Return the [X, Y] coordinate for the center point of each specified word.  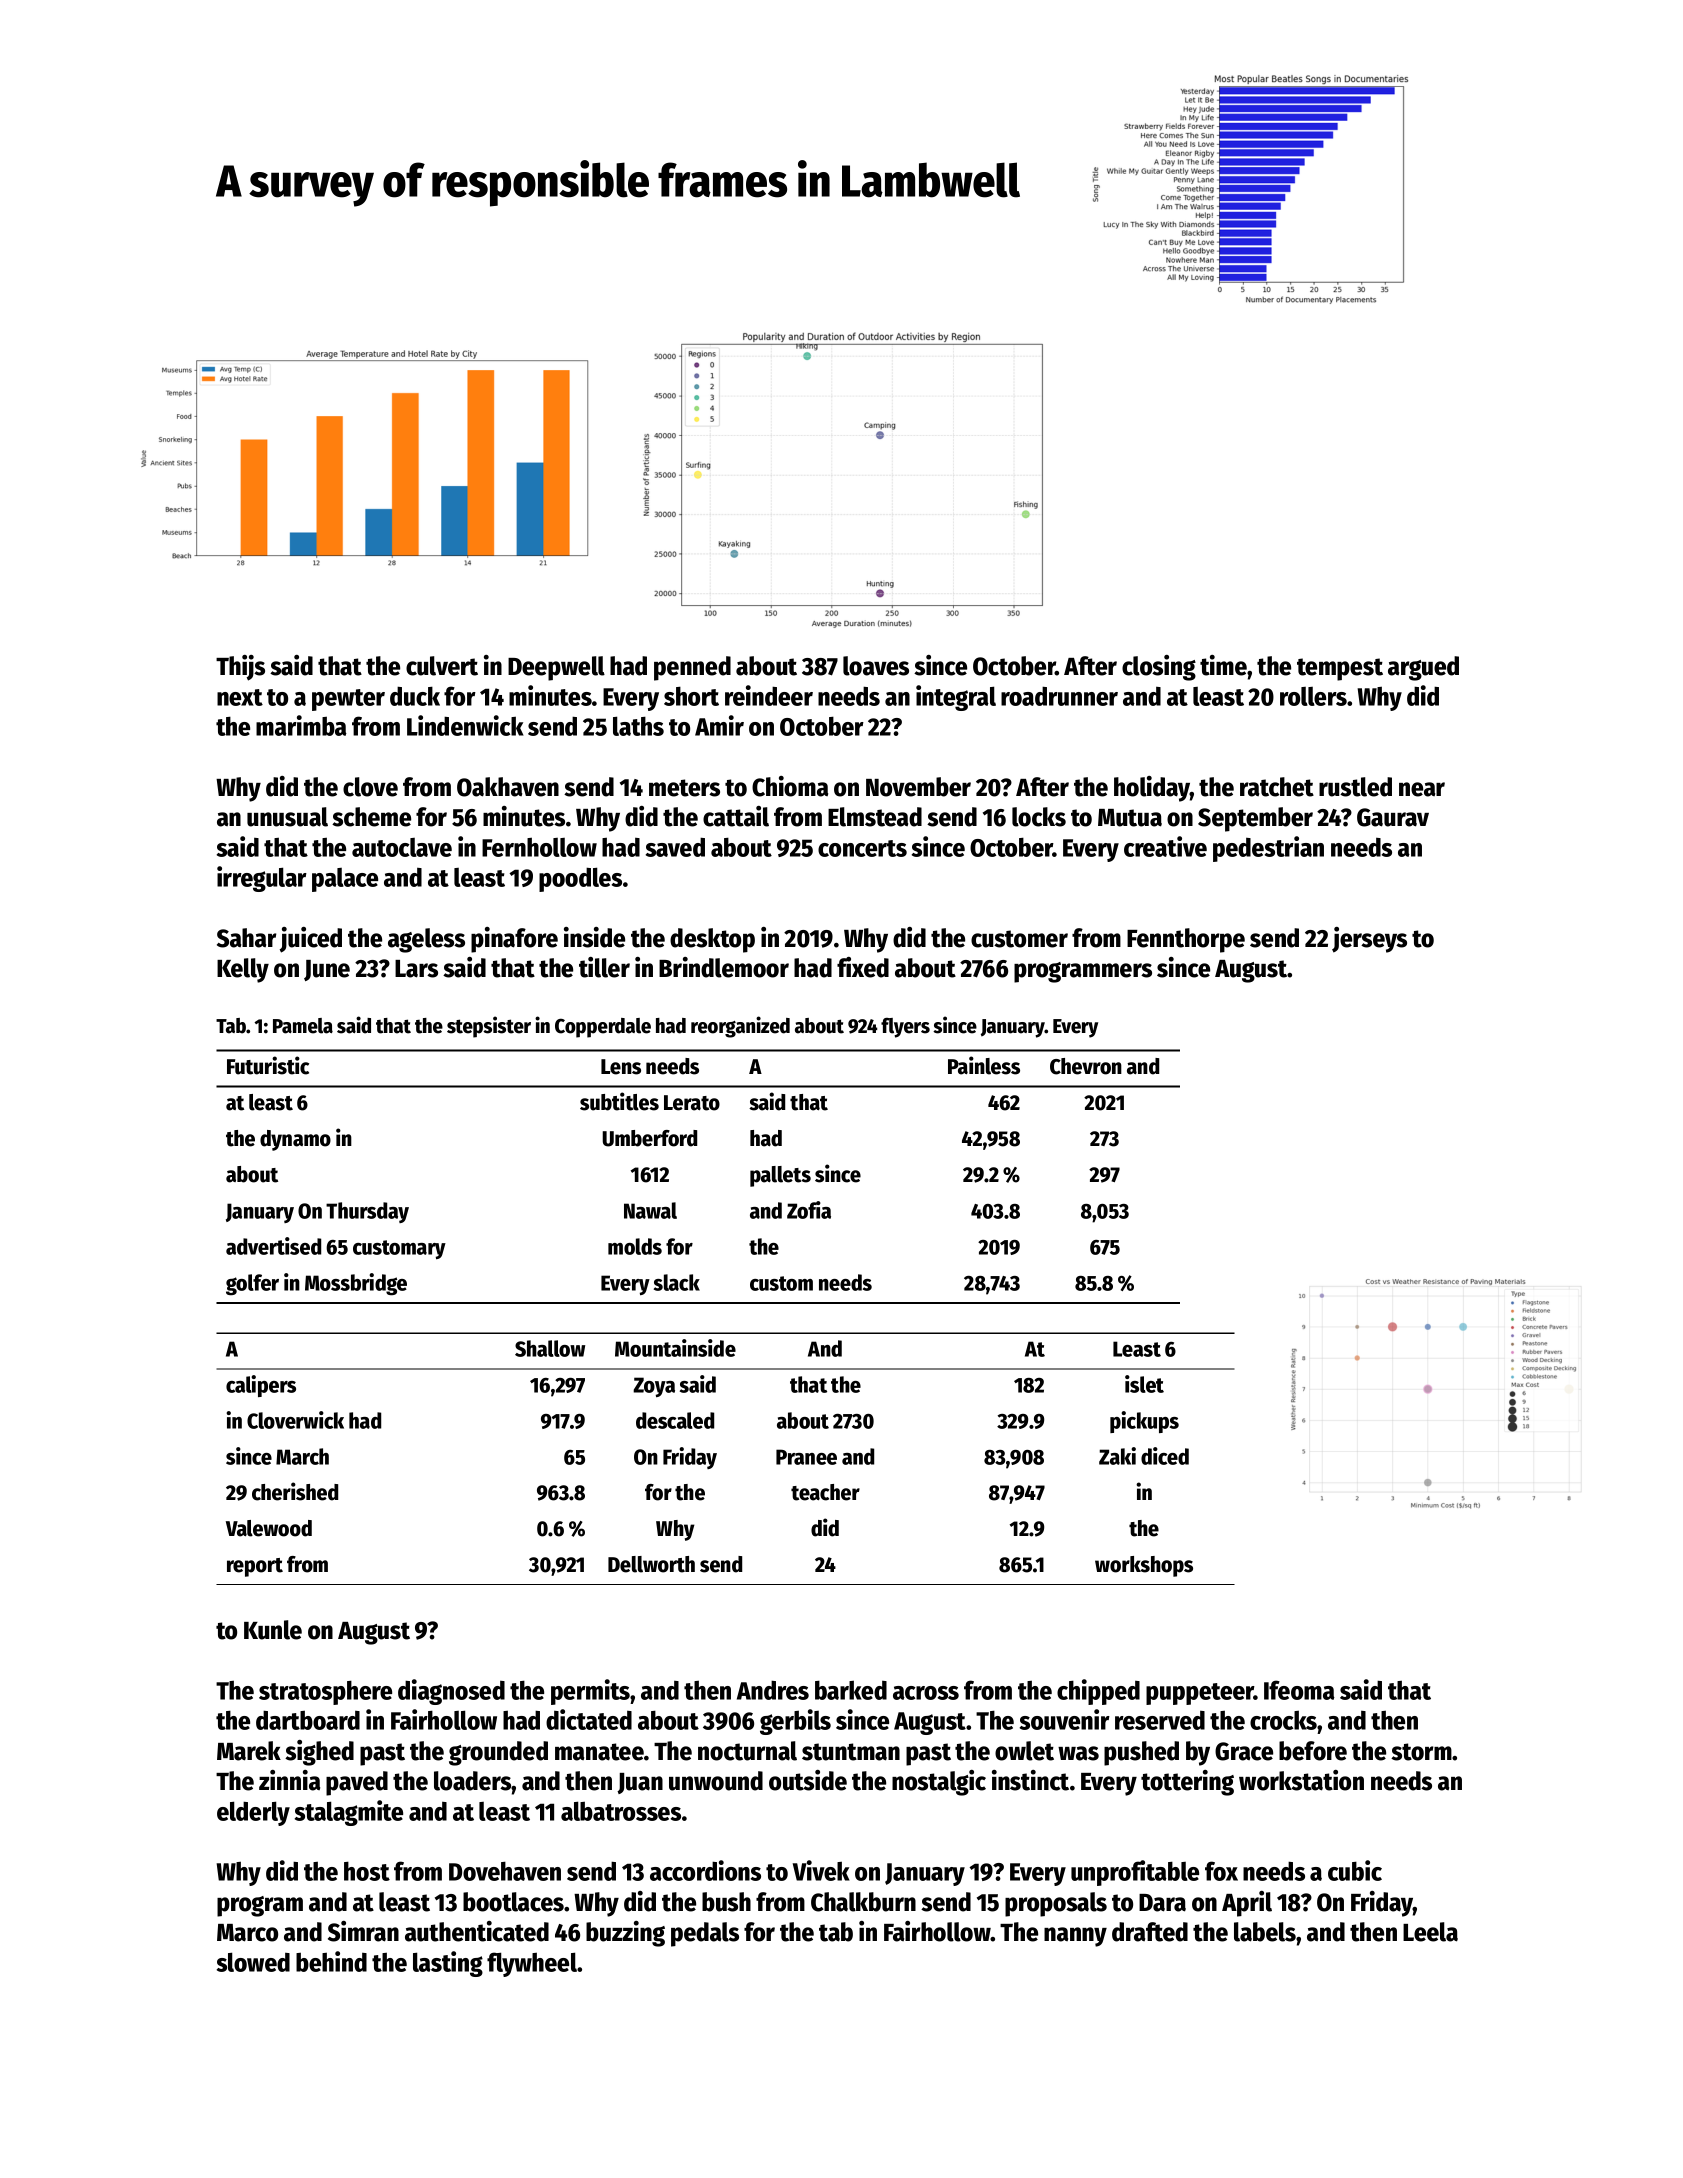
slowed [253, 1962]
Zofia [809, 1210]
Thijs [240, 668]
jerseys [1369, 940]
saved [675, 847]
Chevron [1086, 1066]
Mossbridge [356, 1284]
